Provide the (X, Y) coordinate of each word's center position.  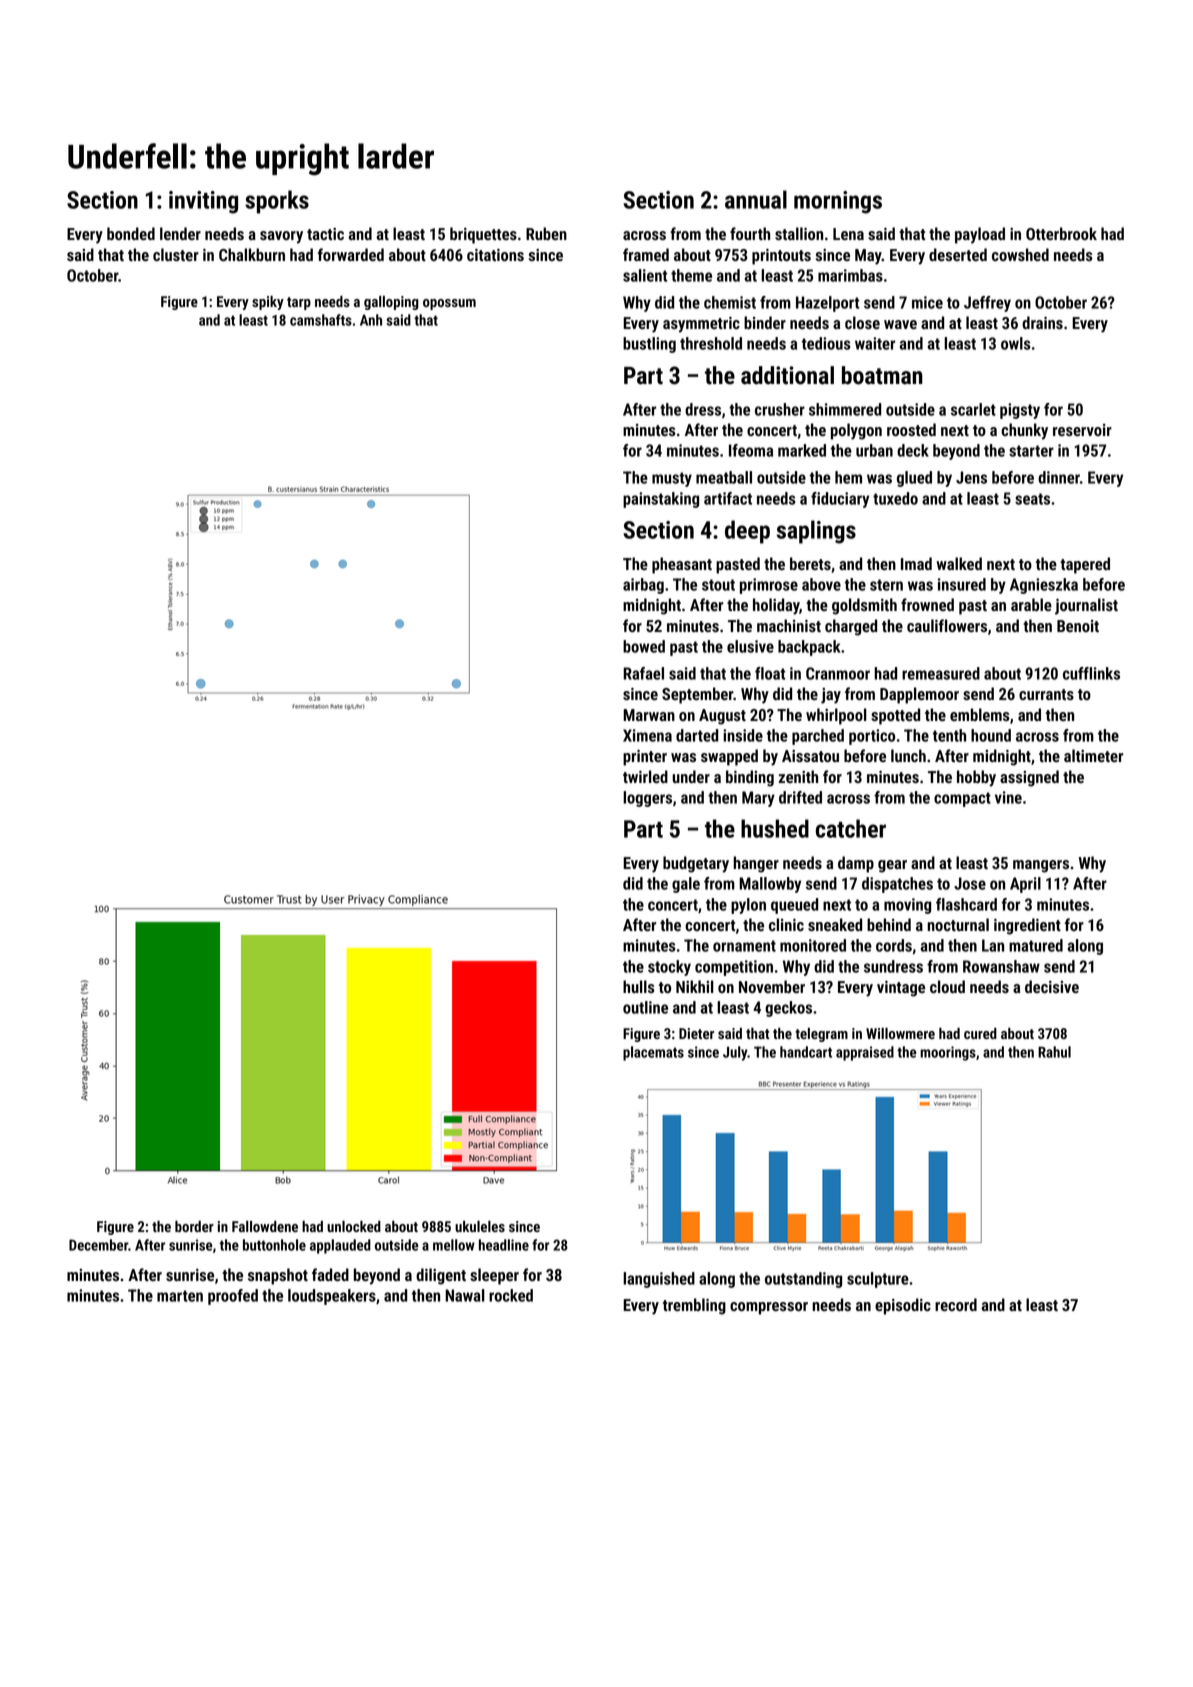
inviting (203, 202)
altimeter (1093, 755)
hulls (639, 986)
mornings (838, 202)
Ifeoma (751, 450)
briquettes (483, 235)
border (194, 1226)
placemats (653, 1053)
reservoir (1082, 430)
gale (686, 885)
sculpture (878, 1280)
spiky (268, 303)
